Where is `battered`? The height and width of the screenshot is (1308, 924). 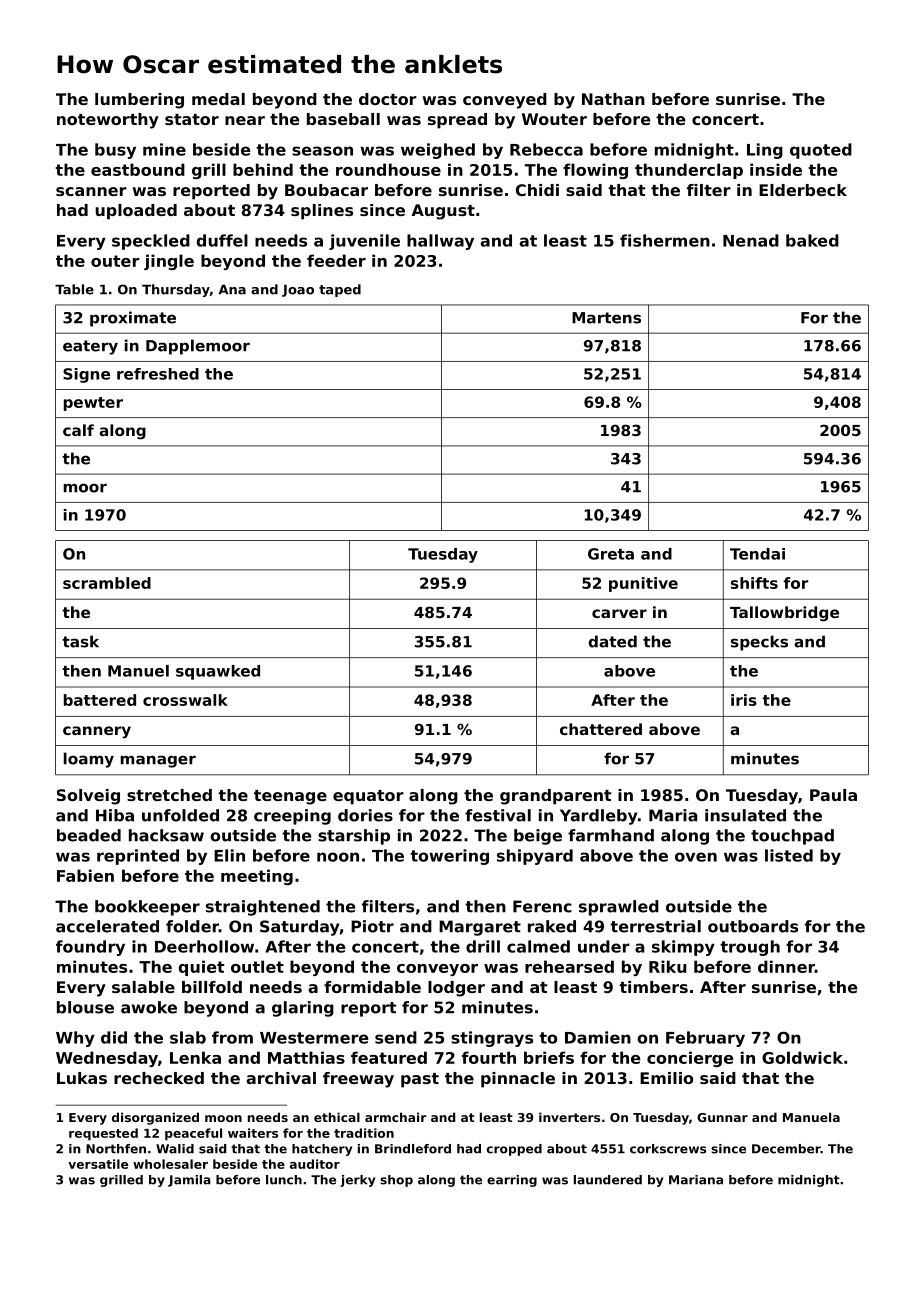 battered is located at coordinates (100, 700).
